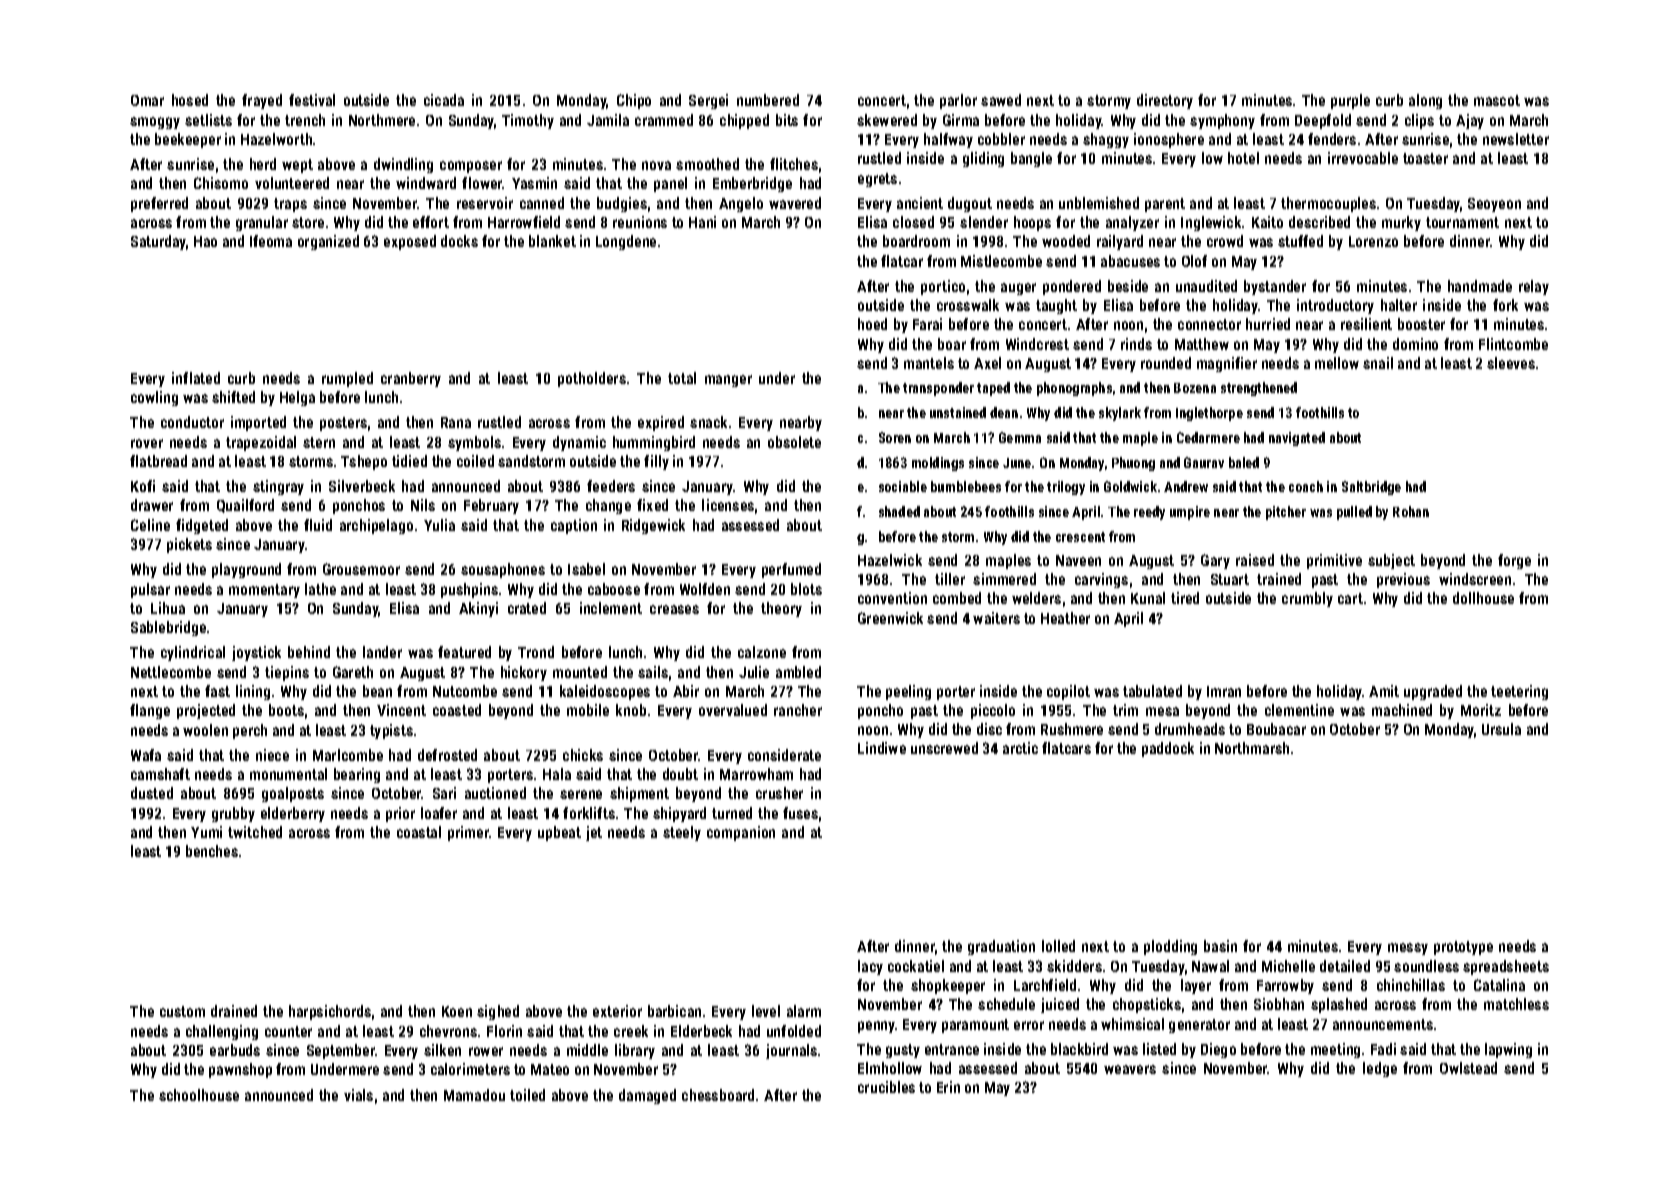 The width and height of the screenshot is (1680, 1188). Describe the element at coordinates (199, 1095) in the screenshot. I see `schoolhouse` at that location.
